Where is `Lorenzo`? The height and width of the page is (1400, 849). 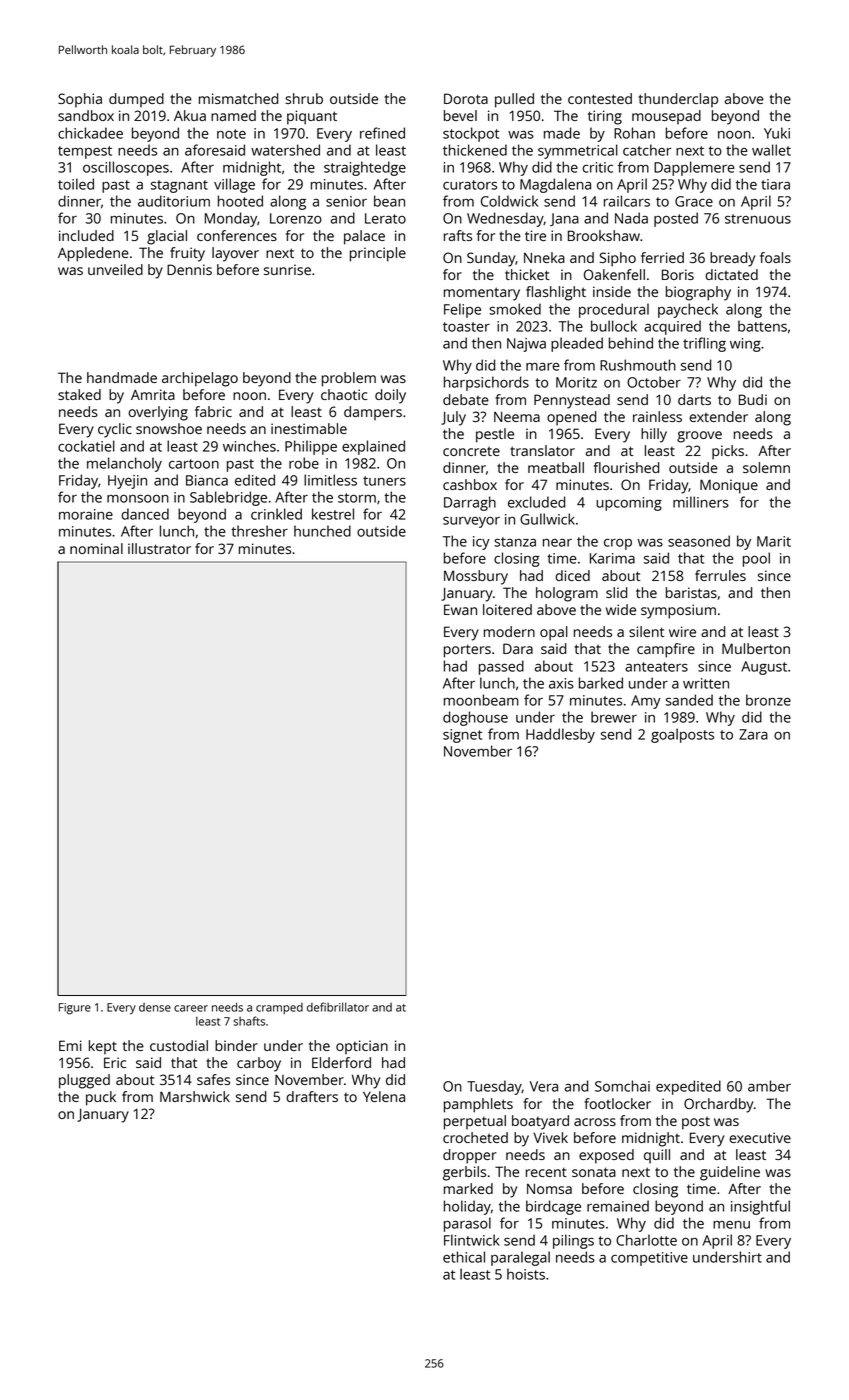 Lorenzo is located at coordinates (296, 218).
